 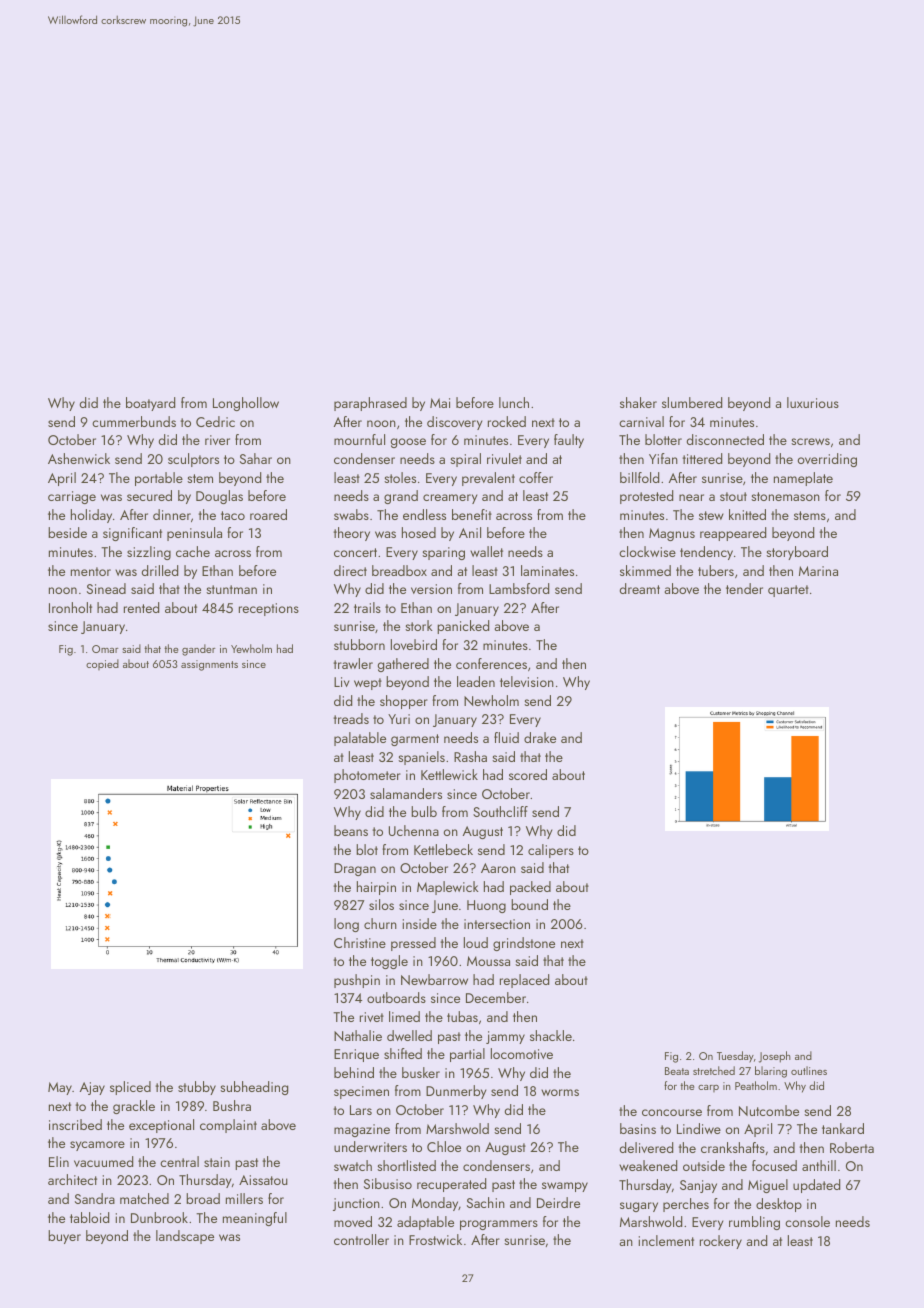 I want to click on fluid, so click(x=506, y=737).
